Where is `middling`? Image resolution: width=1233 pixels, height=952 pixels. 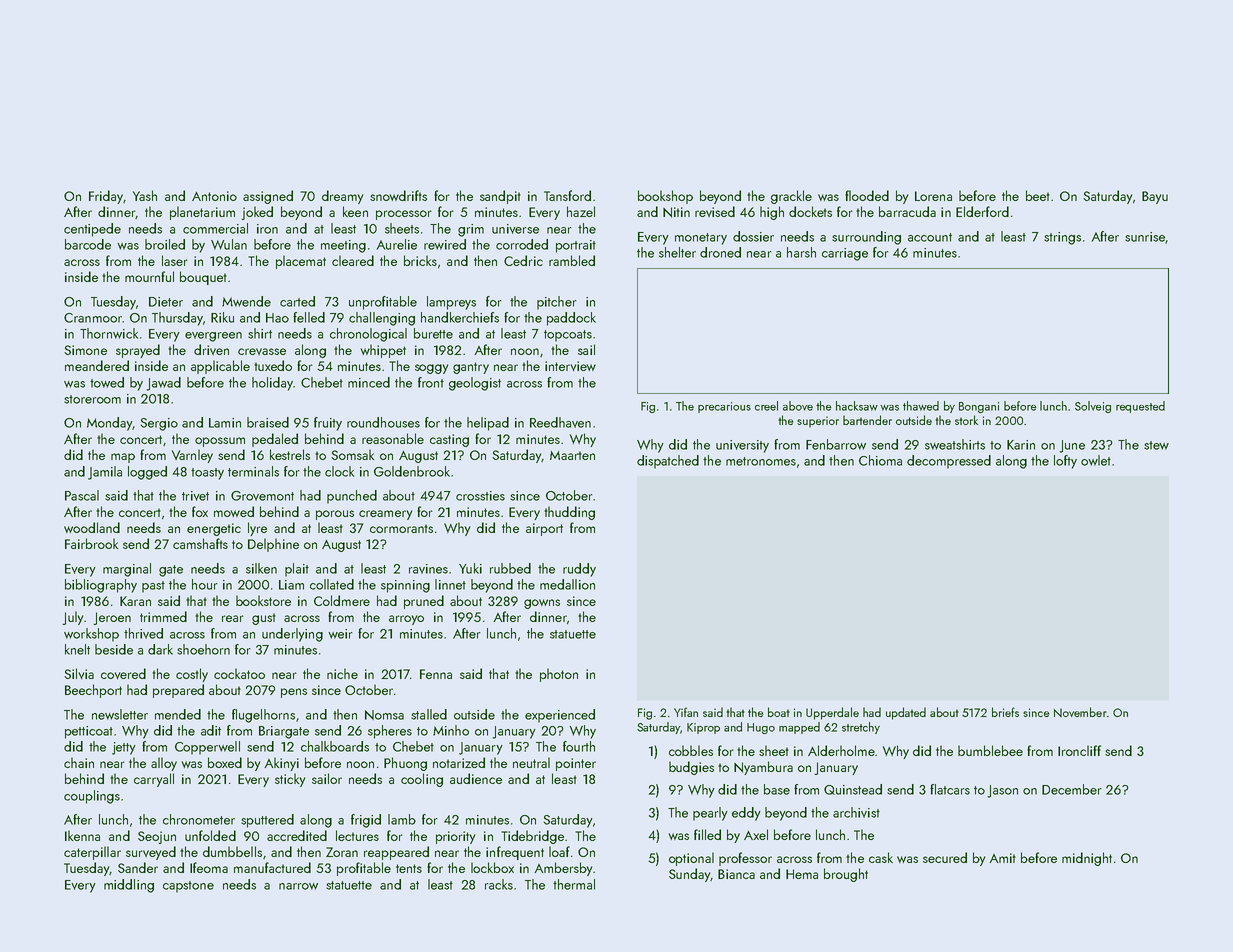 middling is located at coordinates (129, 886).
